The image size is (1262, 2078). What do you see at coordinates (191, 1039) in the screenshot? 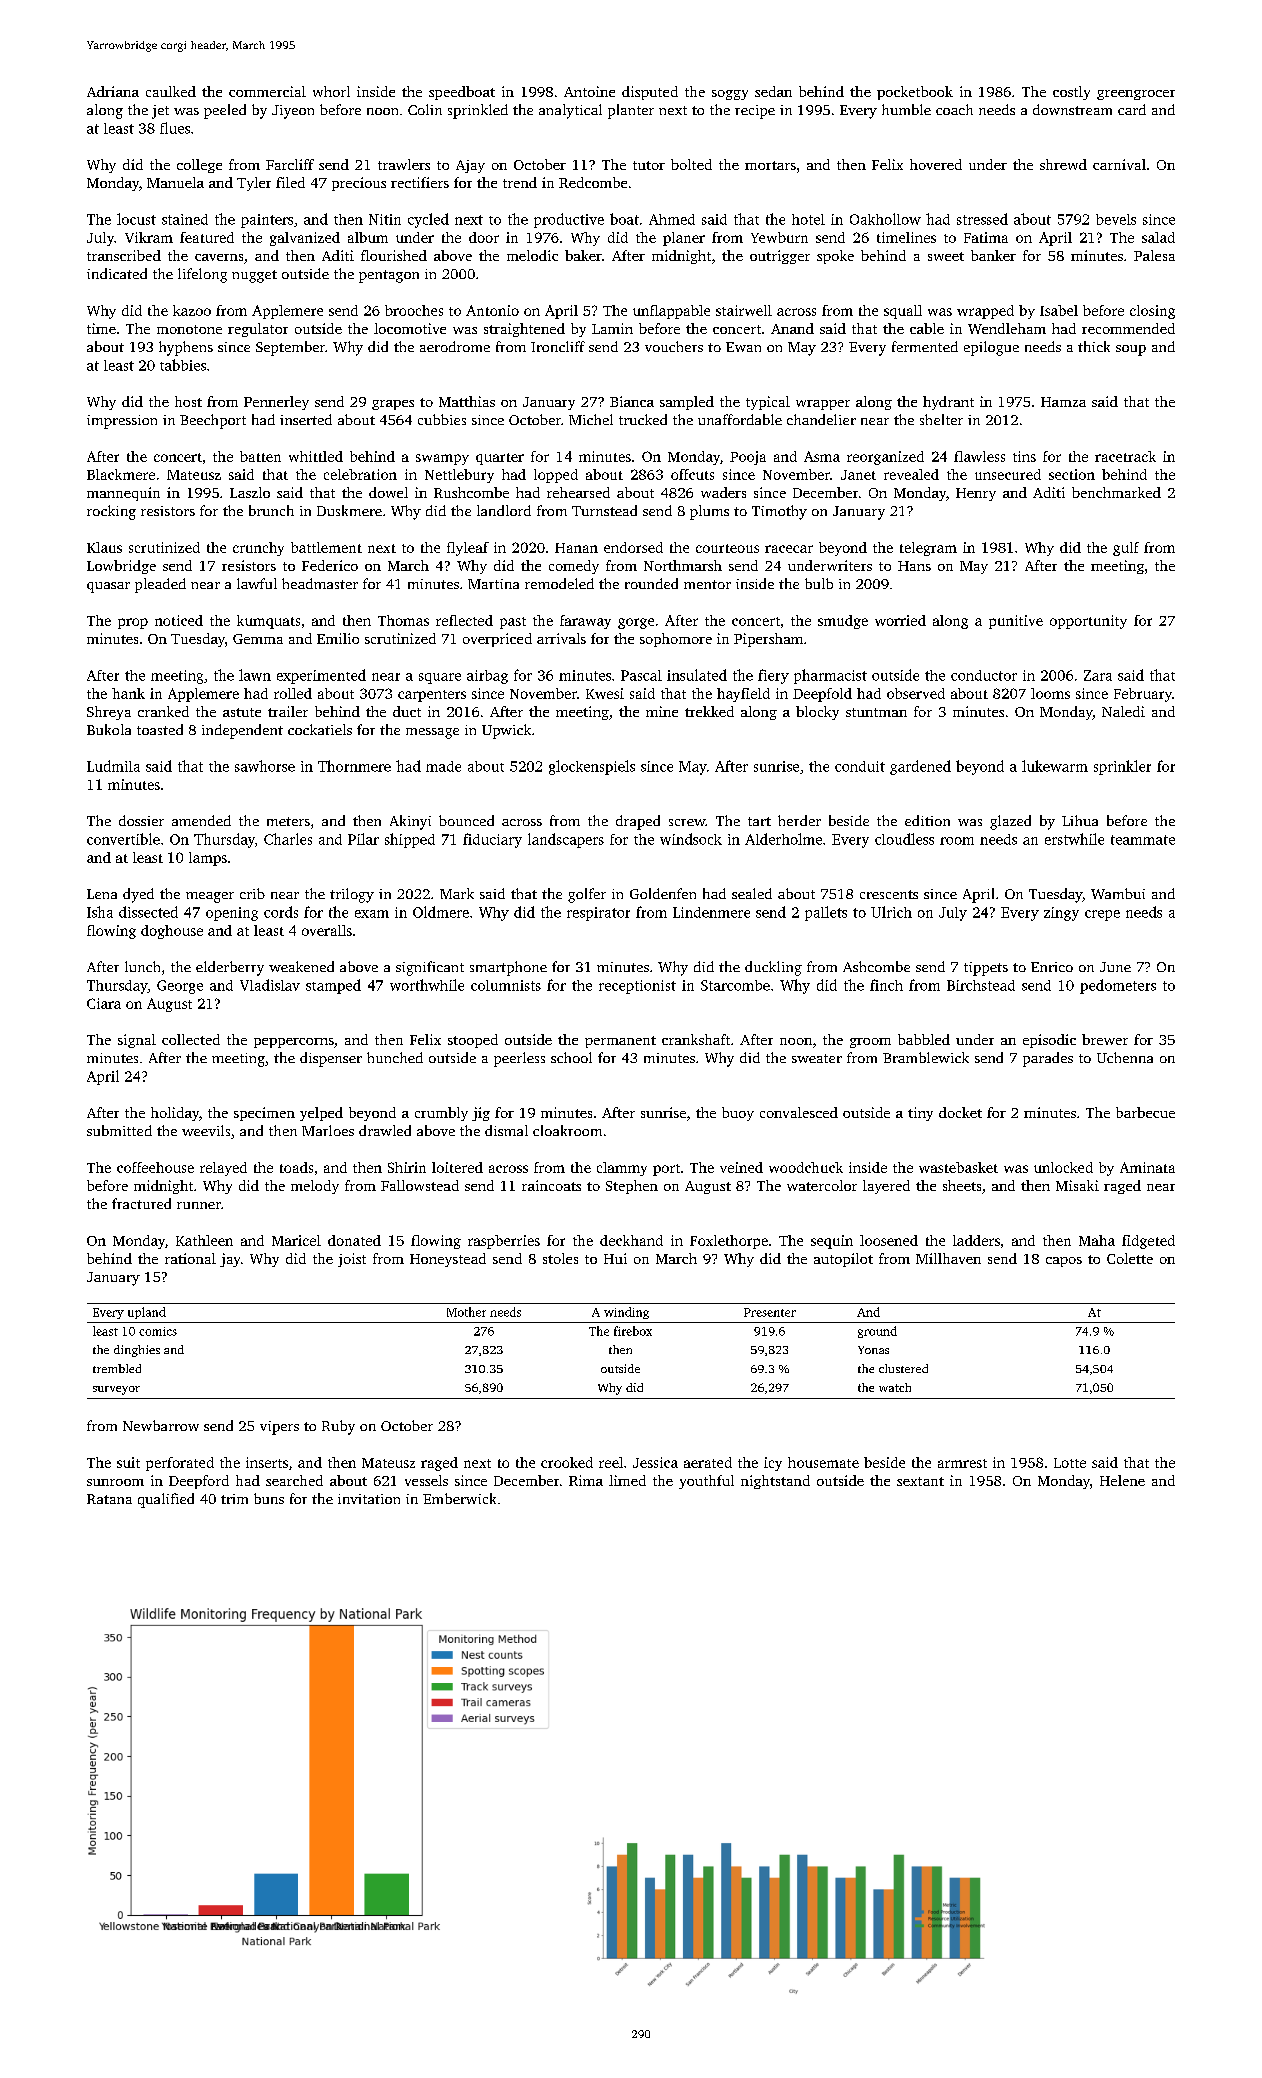
I see `collected` at bounding box center [191, 1039].
